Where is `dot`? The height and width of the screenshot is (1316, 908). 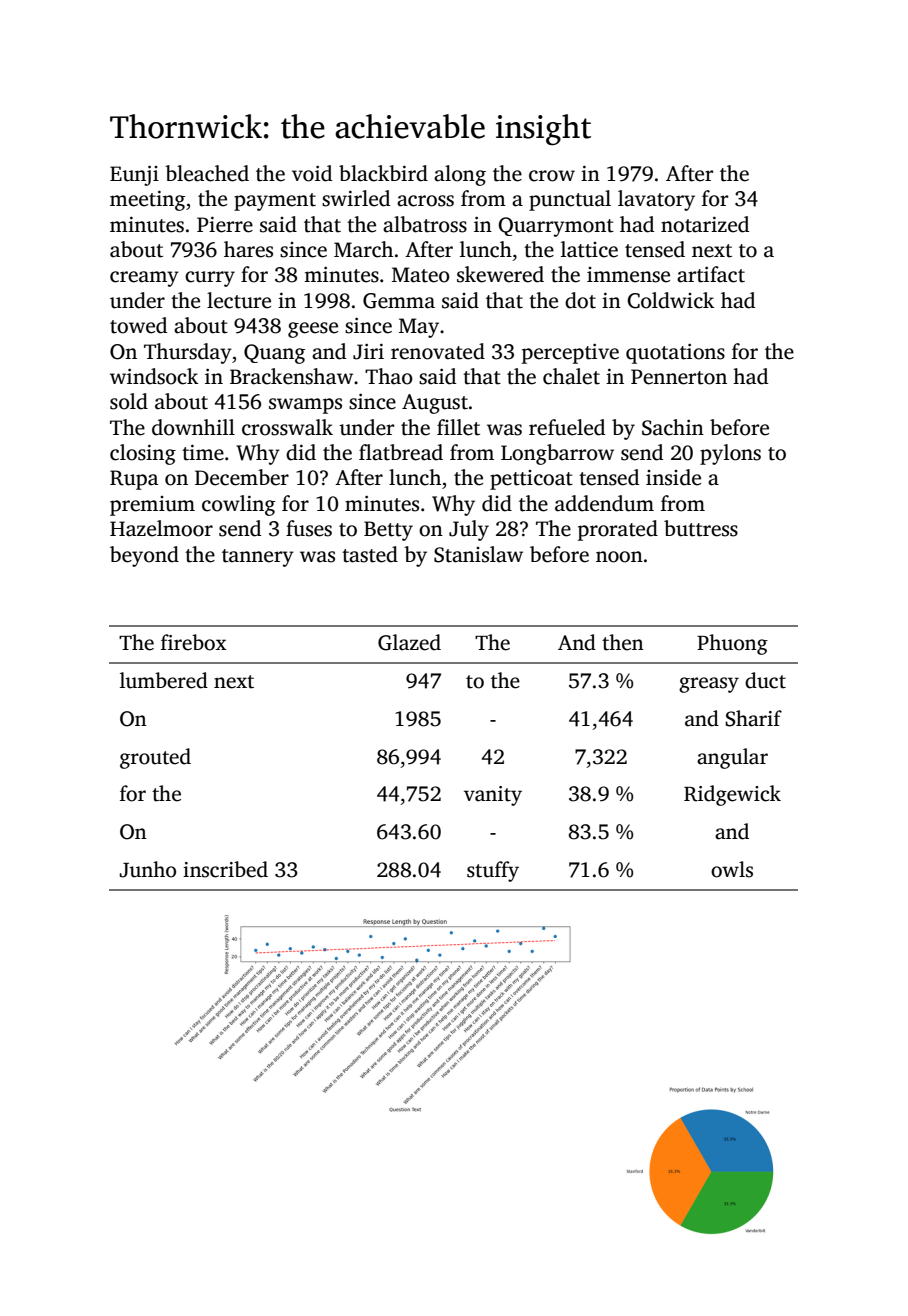
dot is located at coordinates (580, 300).
